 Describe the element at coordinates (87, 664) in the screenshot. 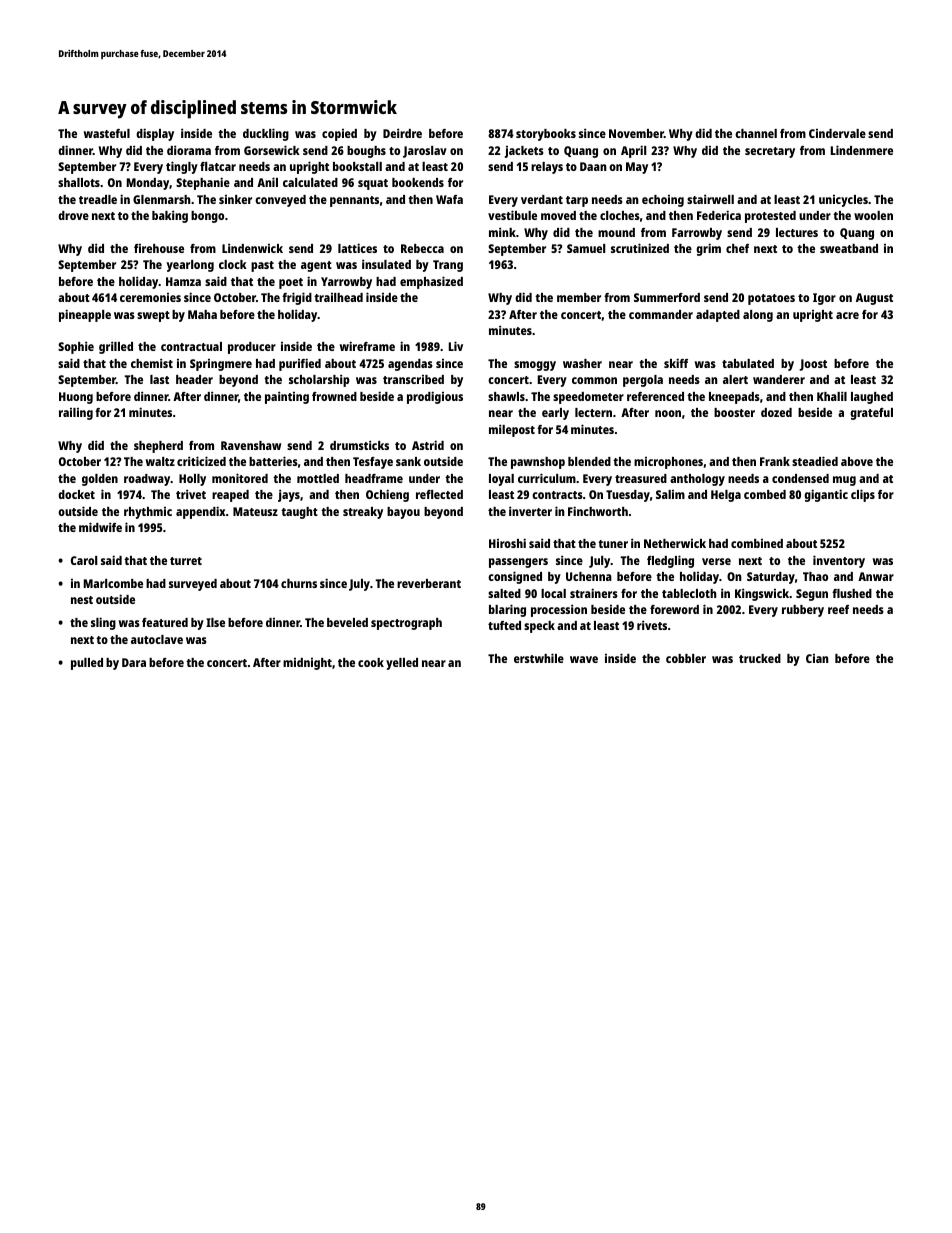

I see `pulled` at that location.
